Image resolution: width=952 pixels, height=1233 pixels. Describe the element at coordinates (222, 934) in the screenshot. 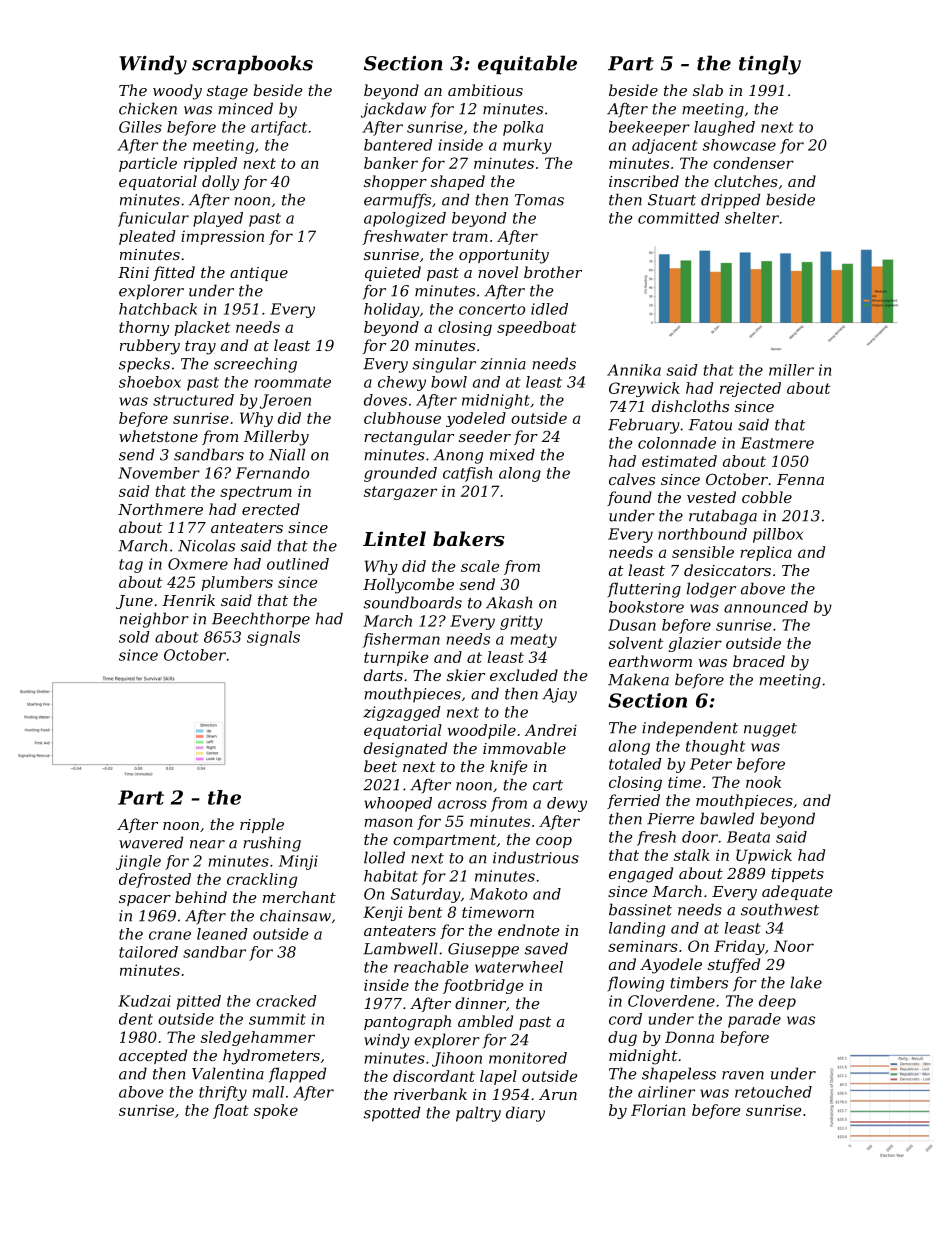

I see `leaned` at that location.
